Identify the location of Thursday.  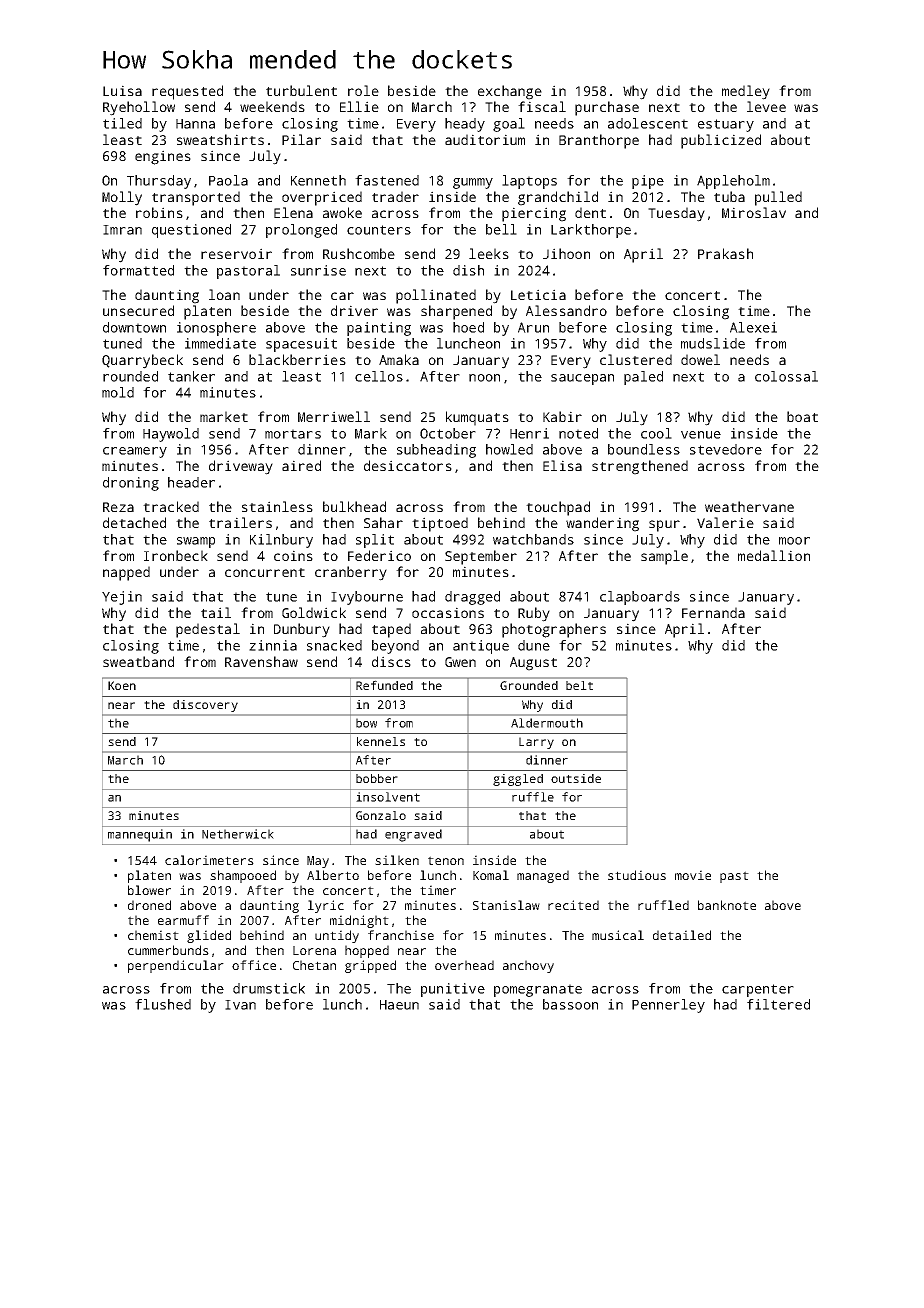
(159, 182).
